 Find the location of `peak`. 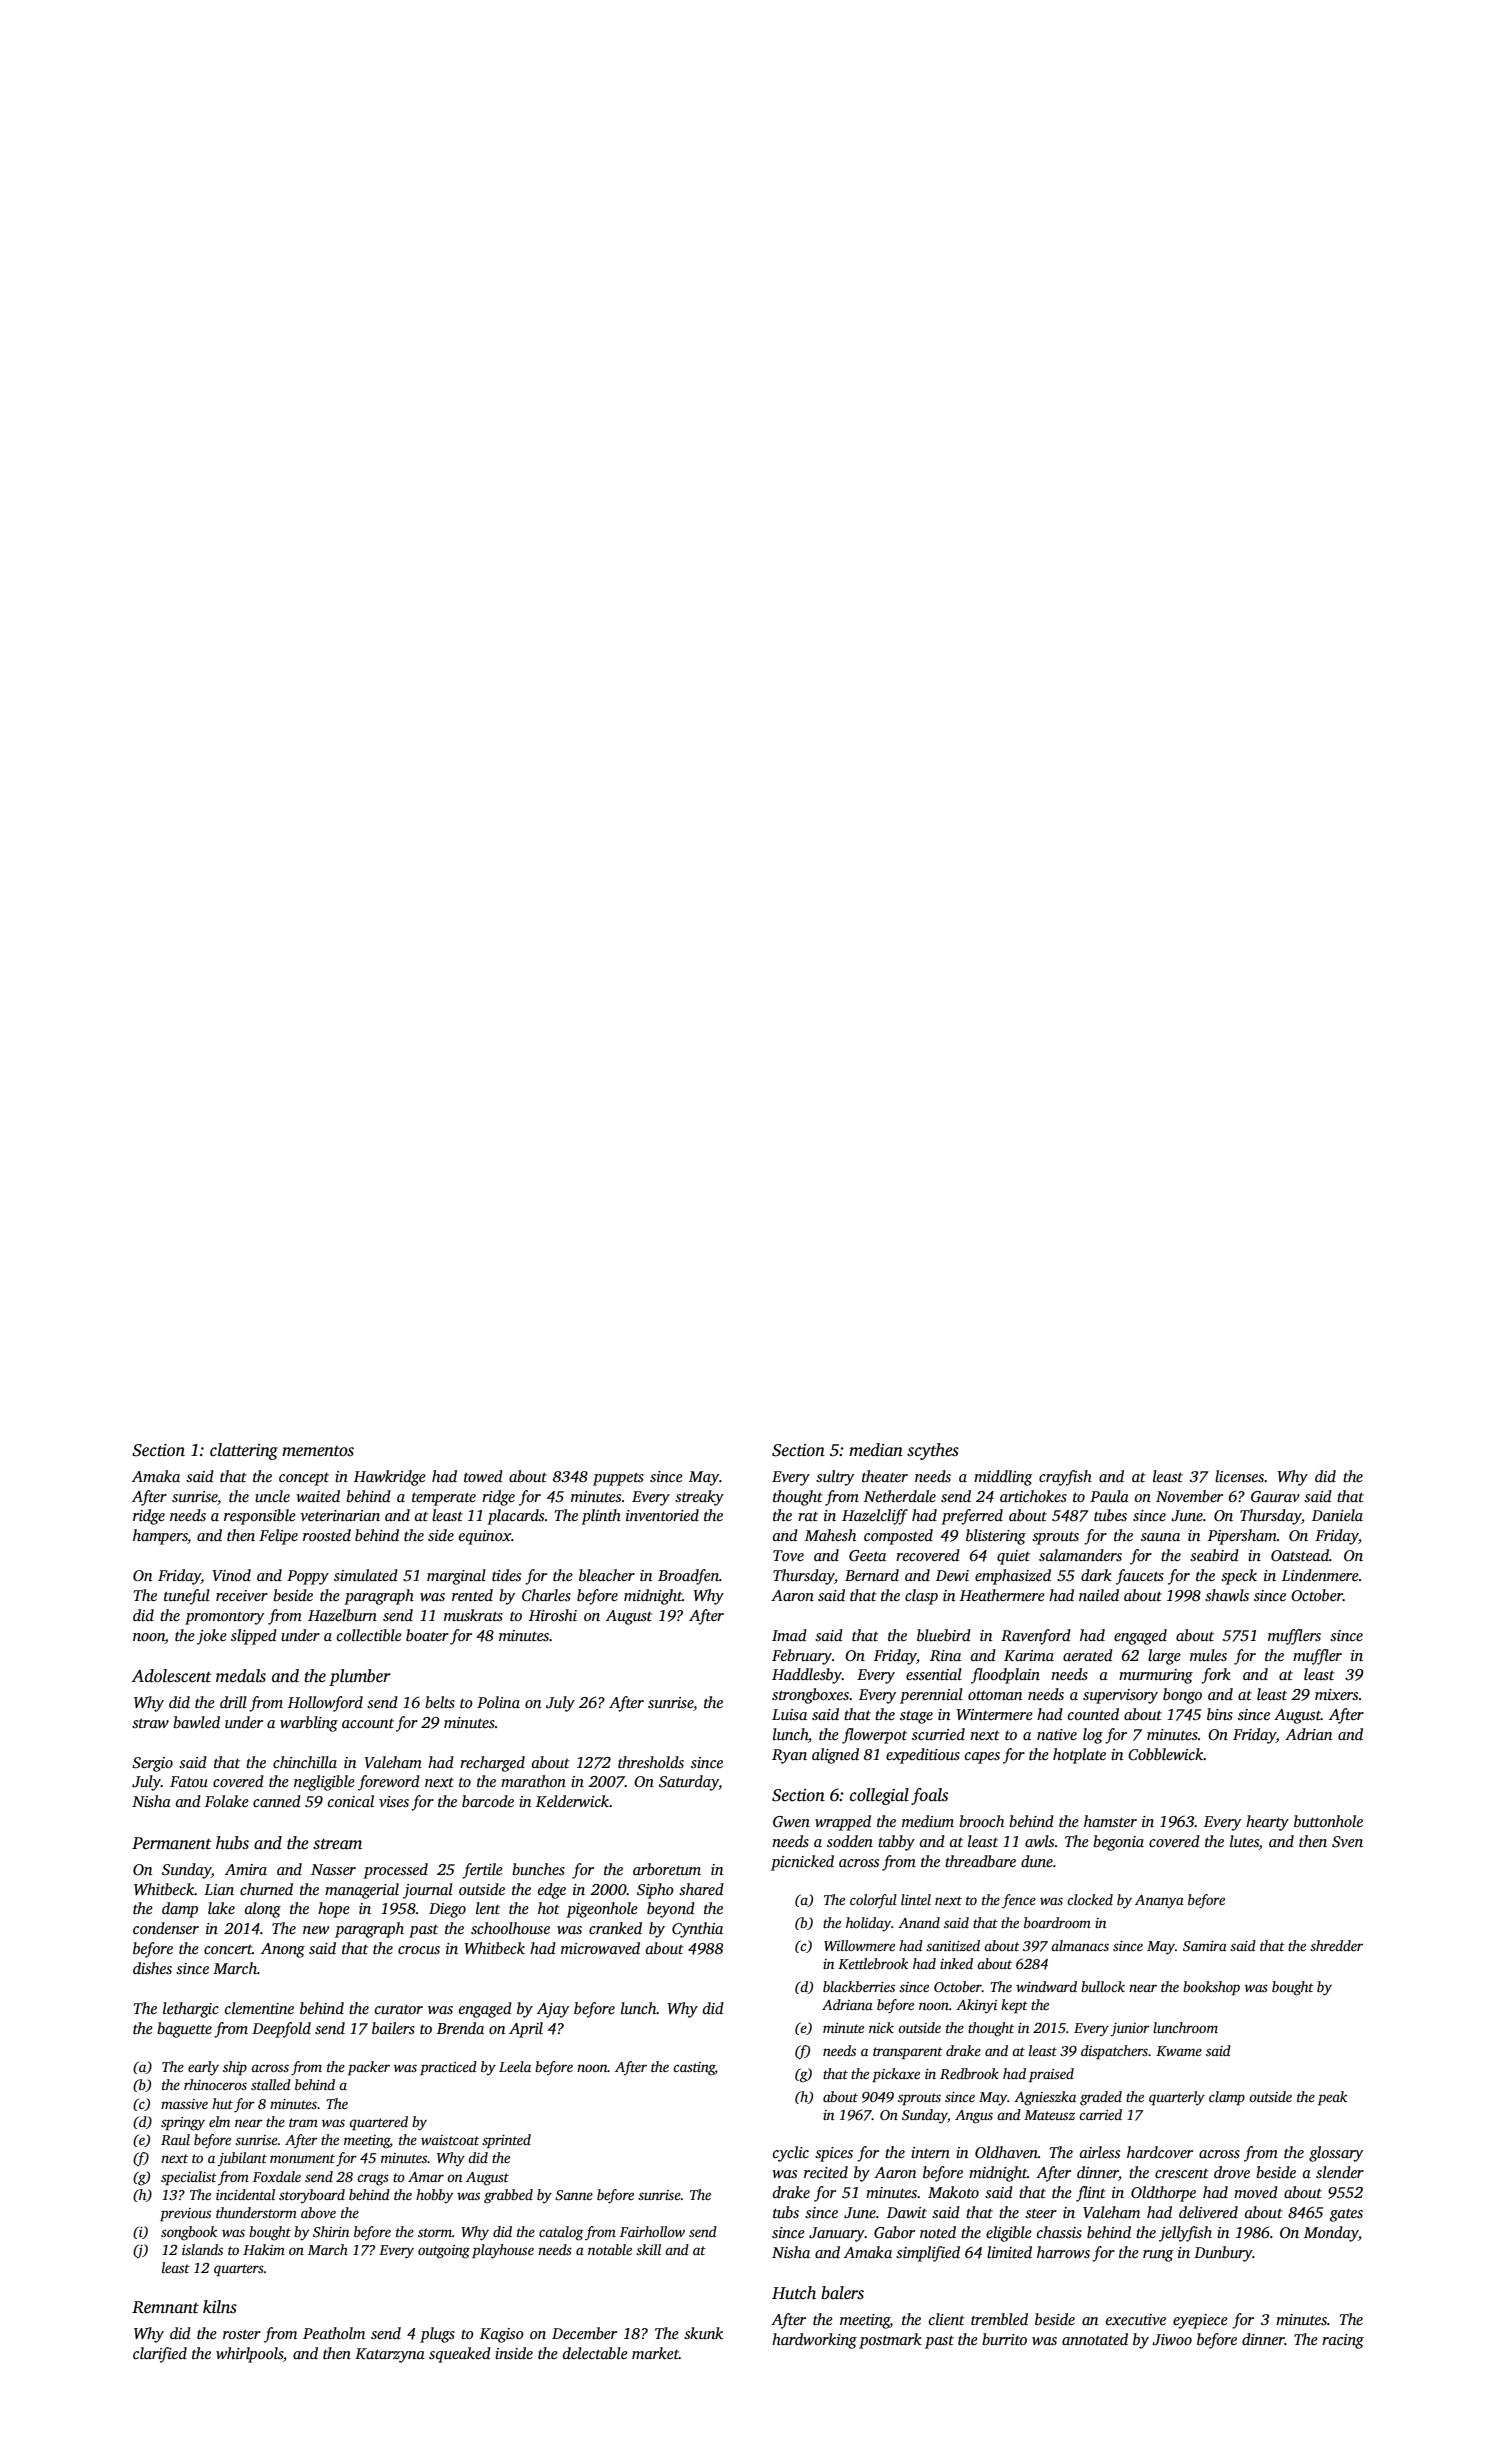

peak is located at coordinates (1332, 2098).
